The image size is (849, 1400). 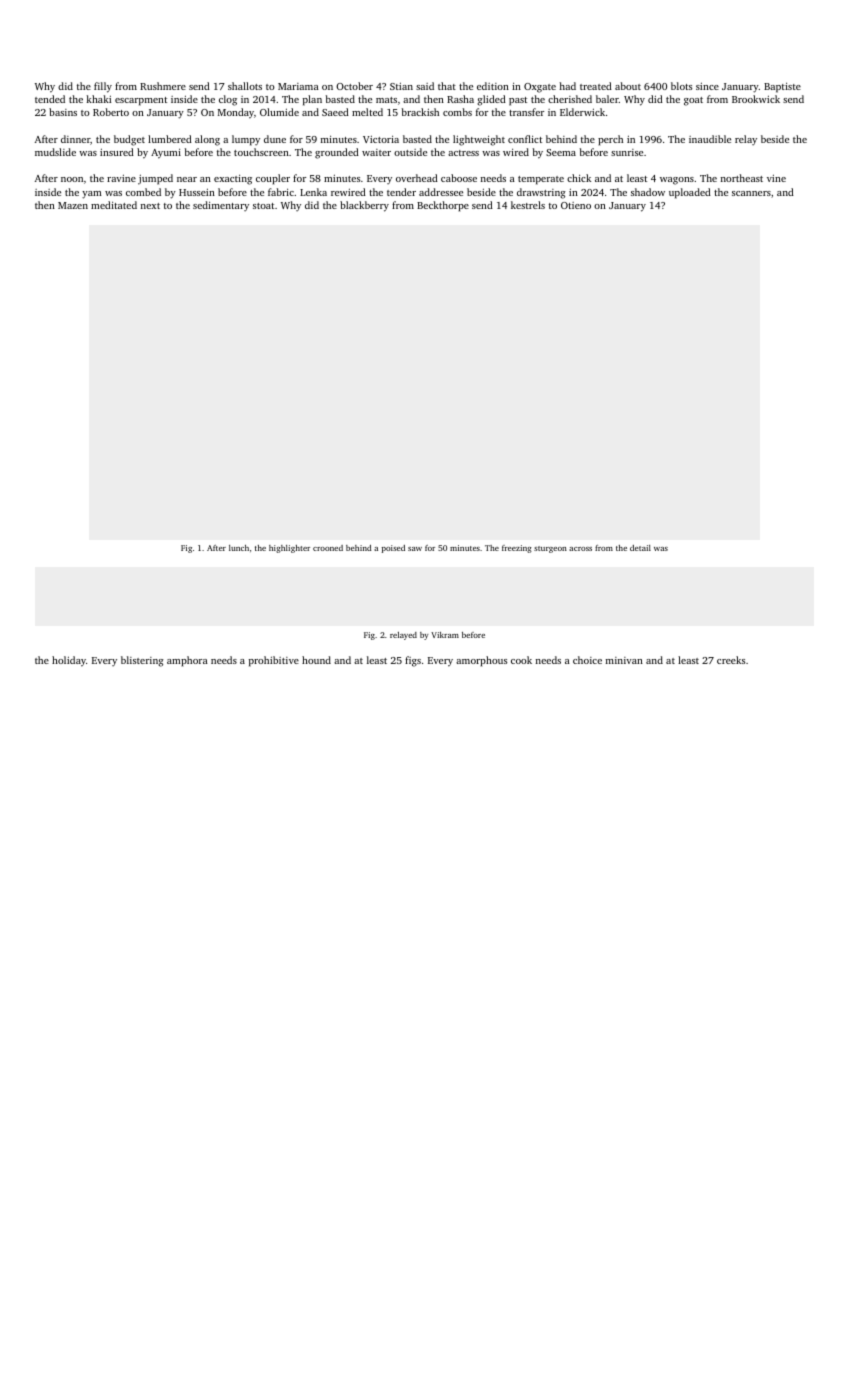 I want to click on across, so click(x=580, y=549).
